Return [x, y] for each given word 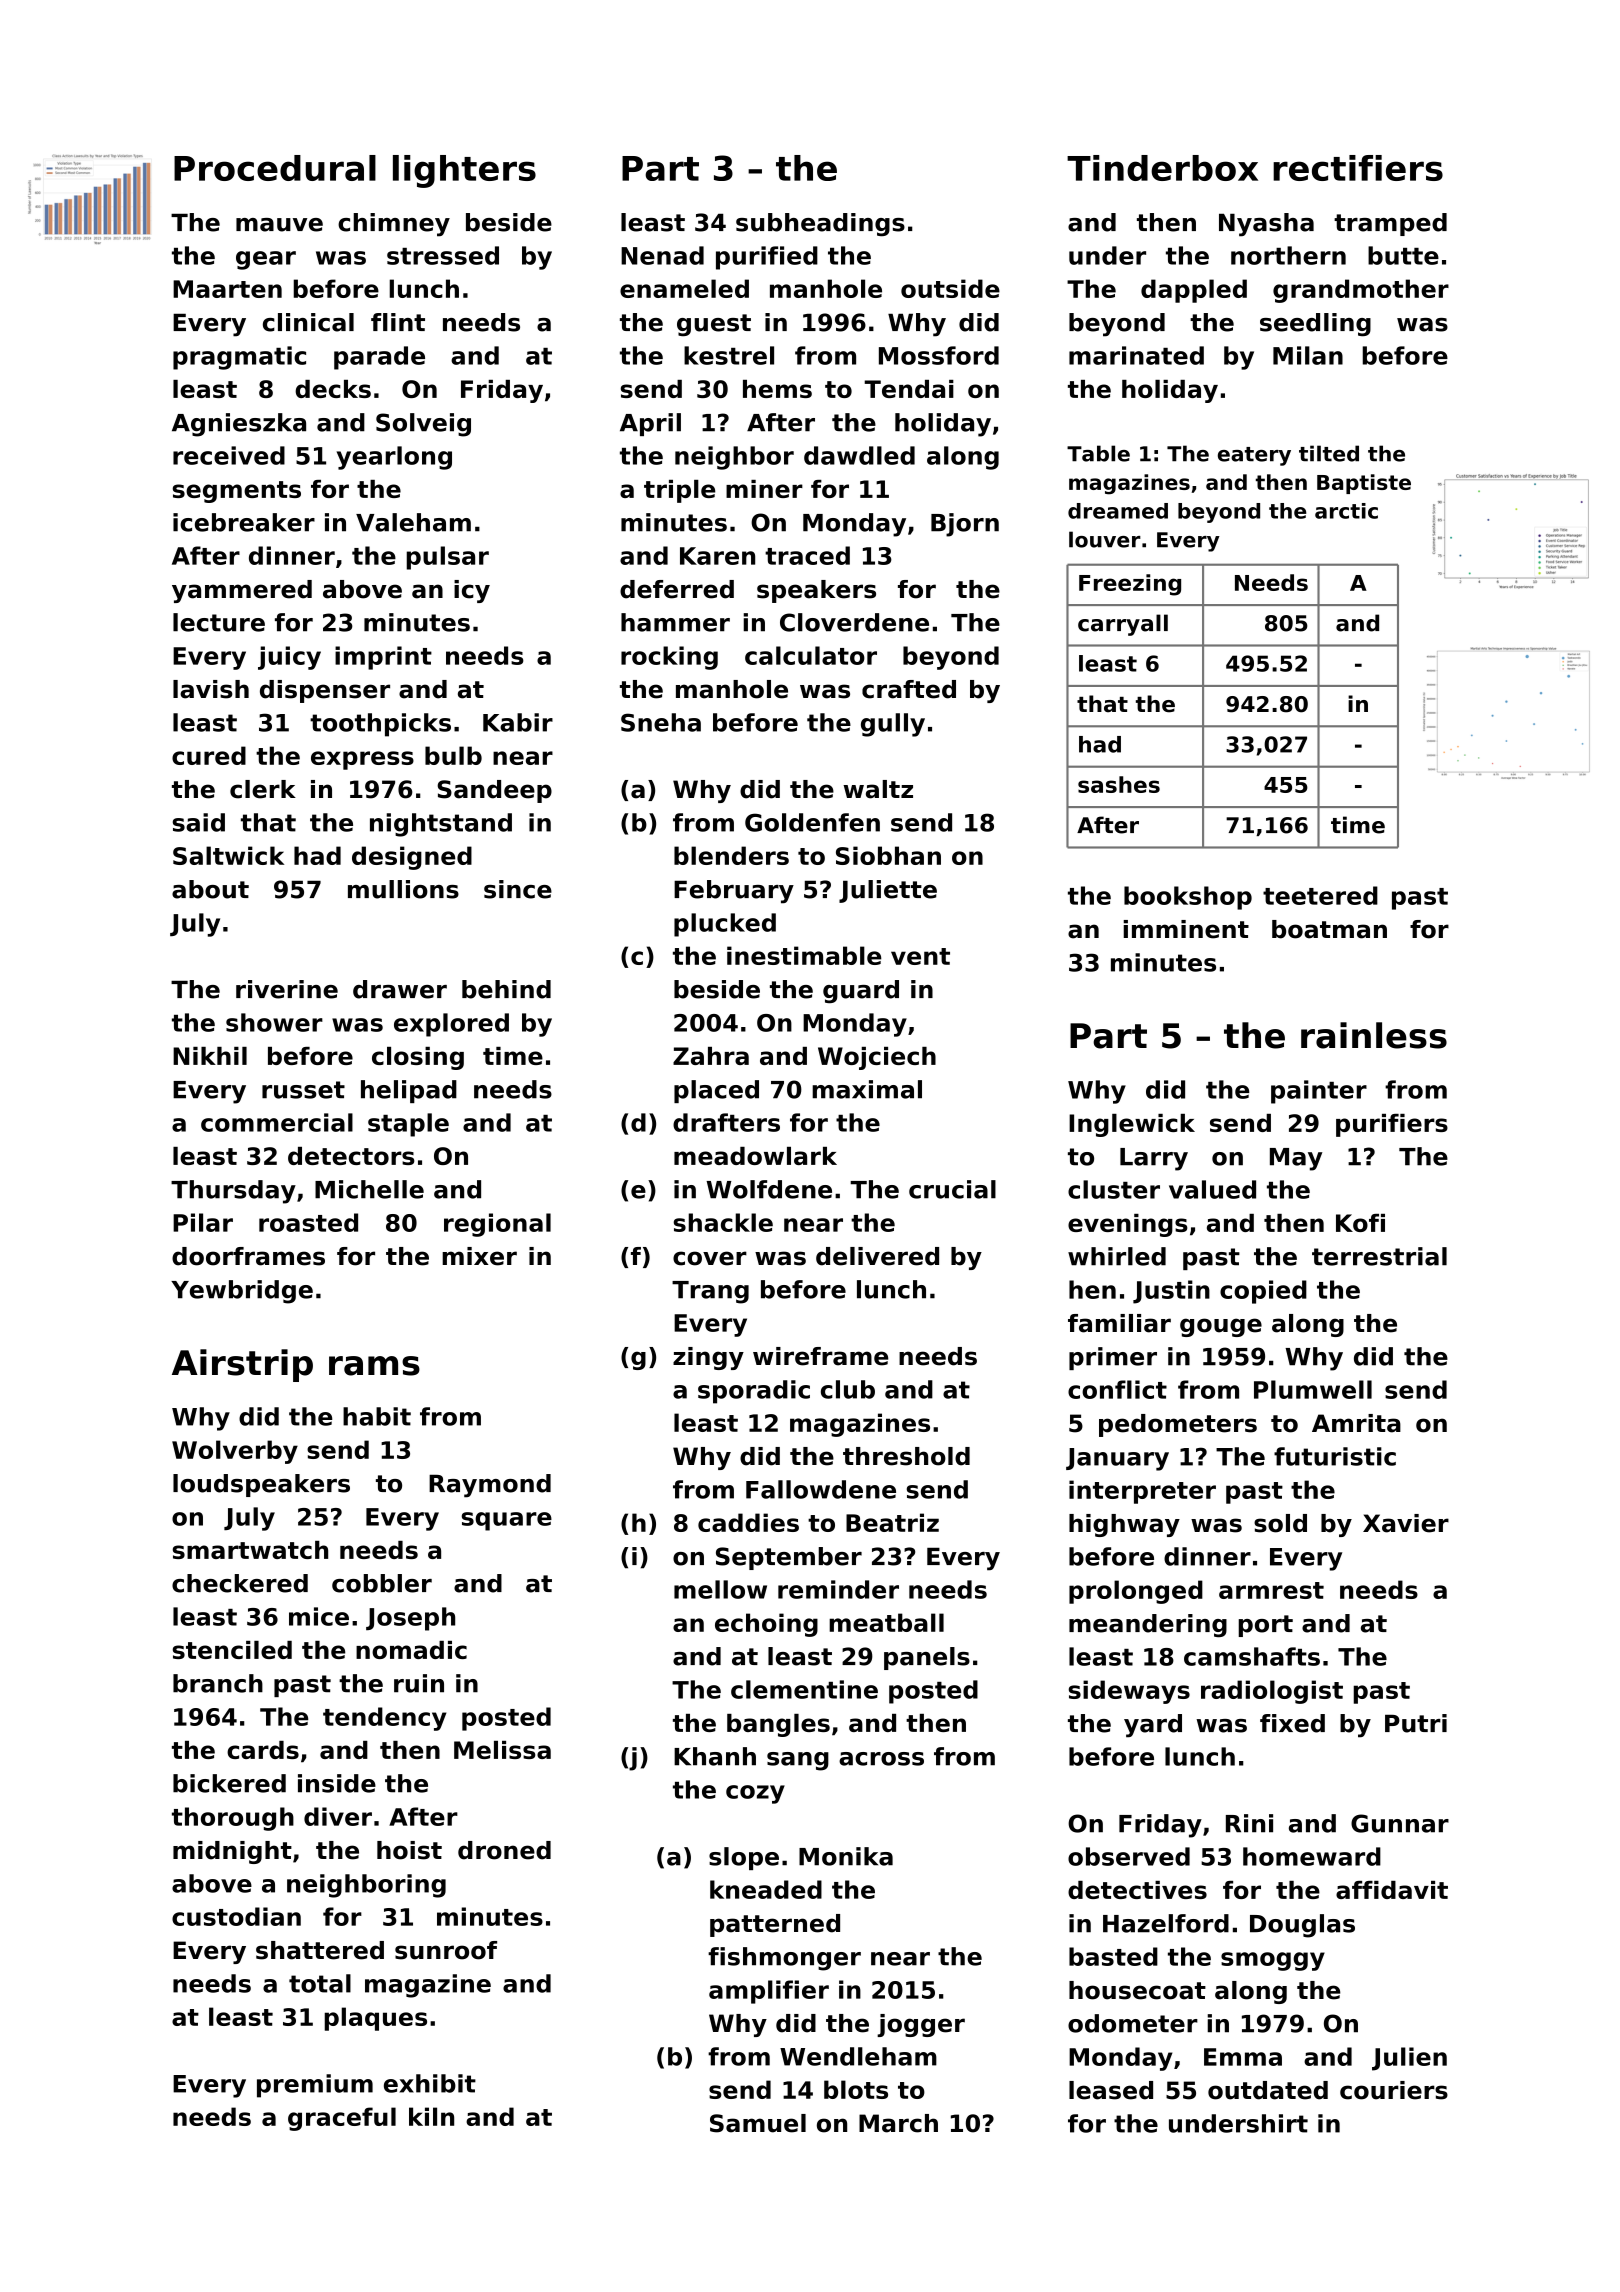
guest [714, 325]
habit [377, 1416]
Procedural [275, 168]
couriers [1394, 2090]
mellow [720, 1589]
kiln [431, 2116]
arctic [1346, 511]
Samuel [758, 2123]
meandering [1148, 1626]
